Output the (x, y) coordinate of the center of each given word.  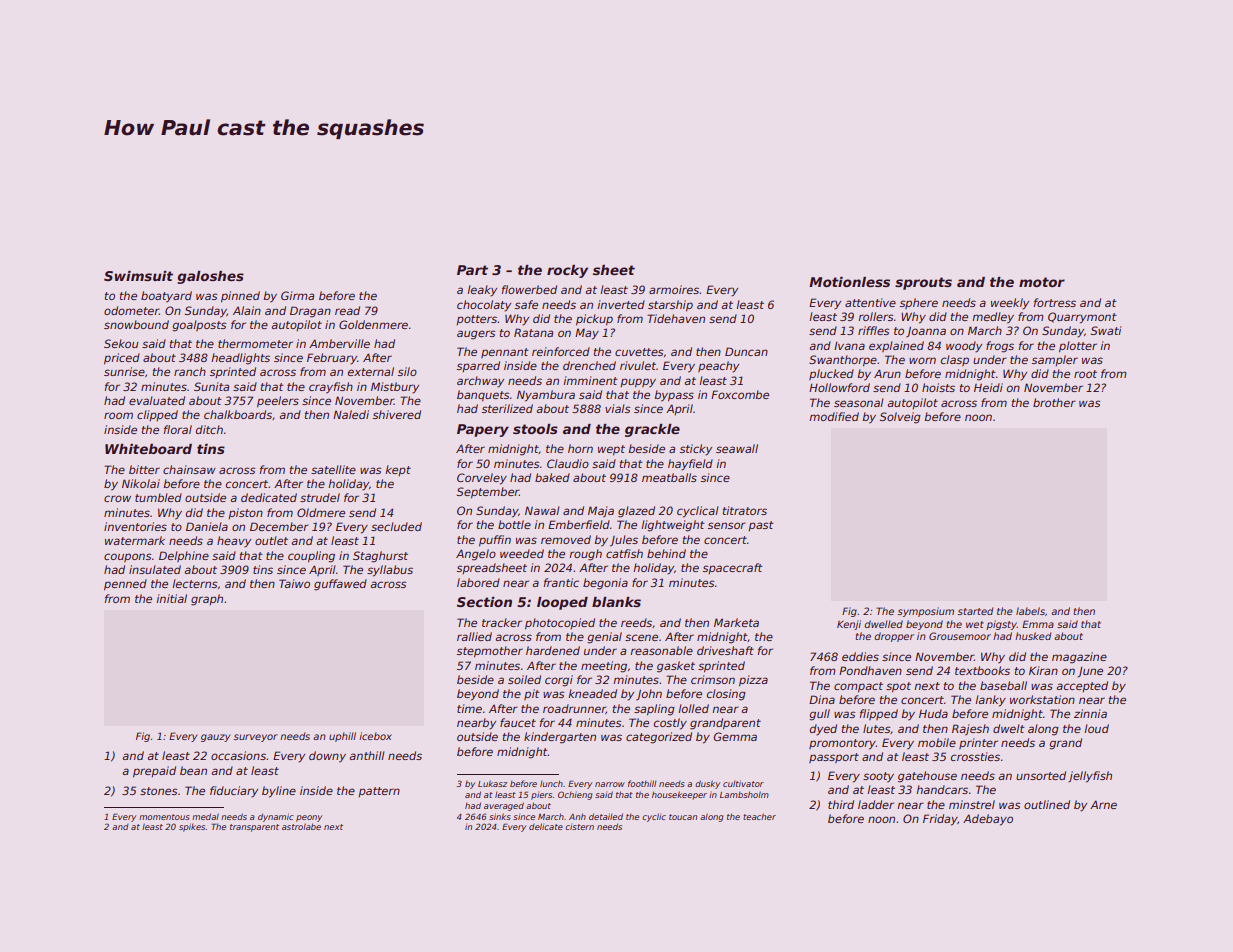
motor (1042, 282)
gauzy (215, 738)
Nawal (542, 510)
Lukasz (492, 783)
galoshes (210, 277)
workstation (1042, 699)
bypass (674, 396)
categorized (659, 738)
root (1085, 374)
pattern (379, 792)
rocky (567, 271)
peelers (278, 402)
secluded (396, 526)
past (761, 526)
